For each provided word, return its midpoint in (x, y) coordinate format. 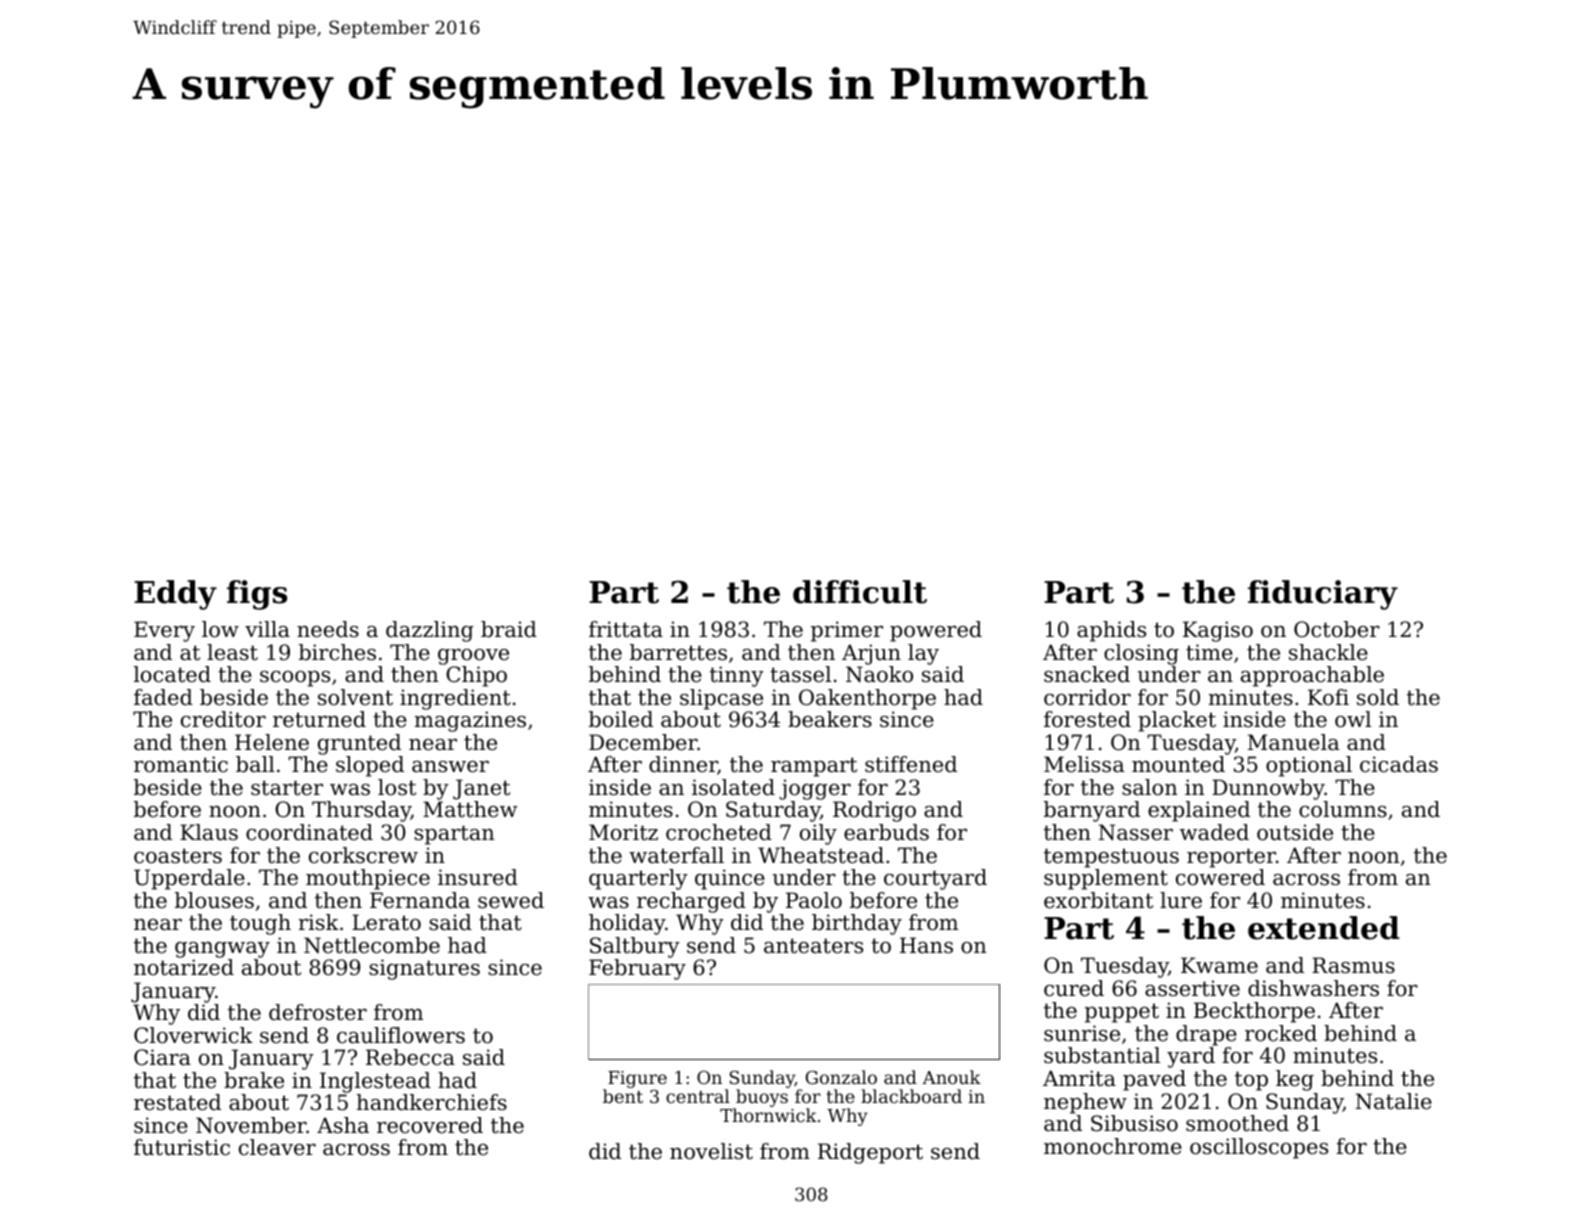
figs (257, 595)
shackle (1328, 652)
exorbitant (1098, 900)
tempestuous (1111, 858)
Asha (343, 1125)
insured (478, 877)
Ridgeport (870, 1153)
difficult (860, 592)
